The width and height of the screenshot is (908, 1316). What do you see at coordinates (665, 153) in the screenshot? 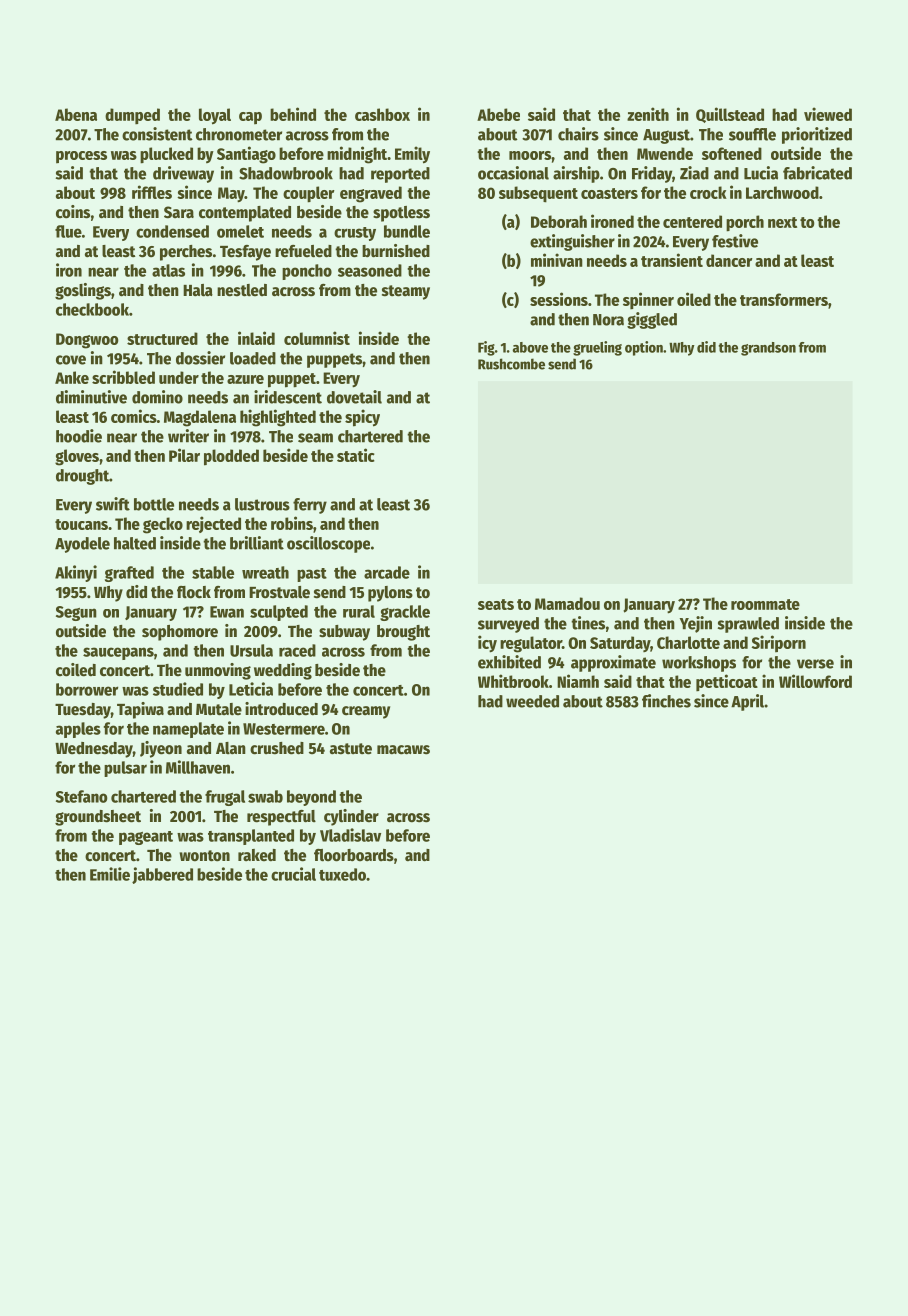
I see `Mwende` at bounding box center [665, 153].
